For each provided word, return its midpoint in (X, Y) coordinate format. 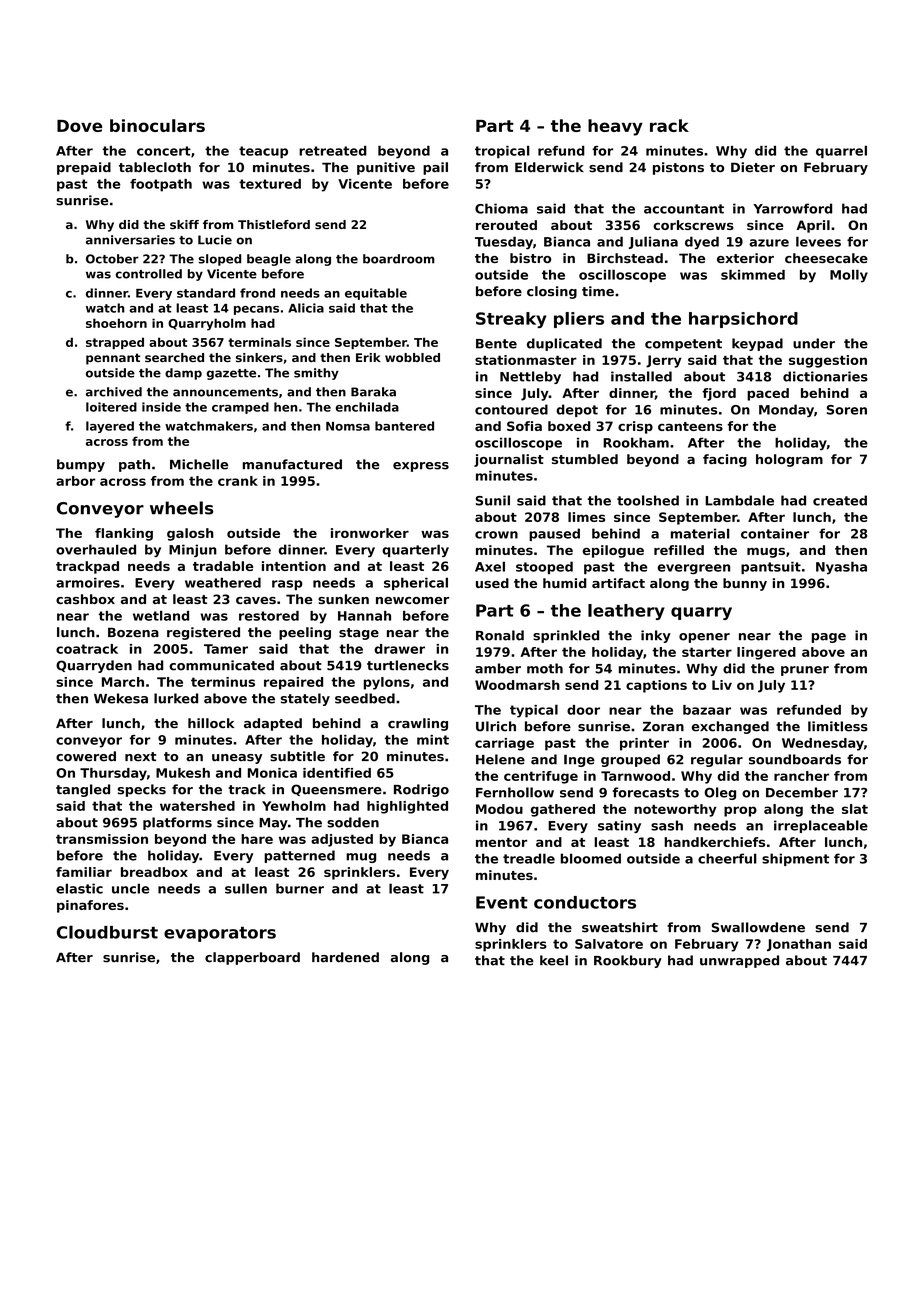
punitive (386, 168)
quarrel (841, 151)
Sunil (493, 500)
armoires (88, 583)
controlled (149, 274)
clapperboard (252, 958)
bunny (745, 584)
